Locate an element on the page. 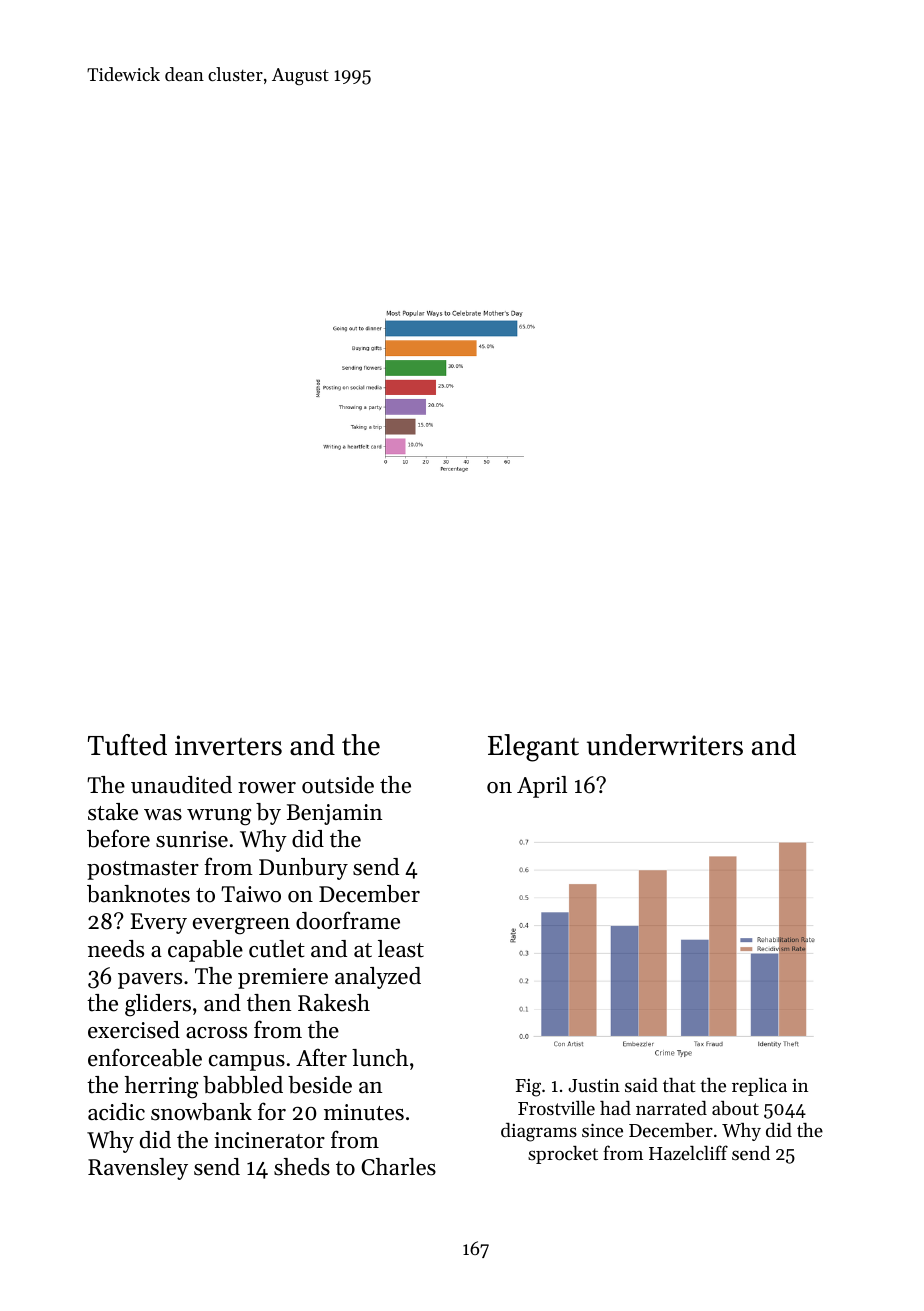  needs is located at coordinates (116, 949).
